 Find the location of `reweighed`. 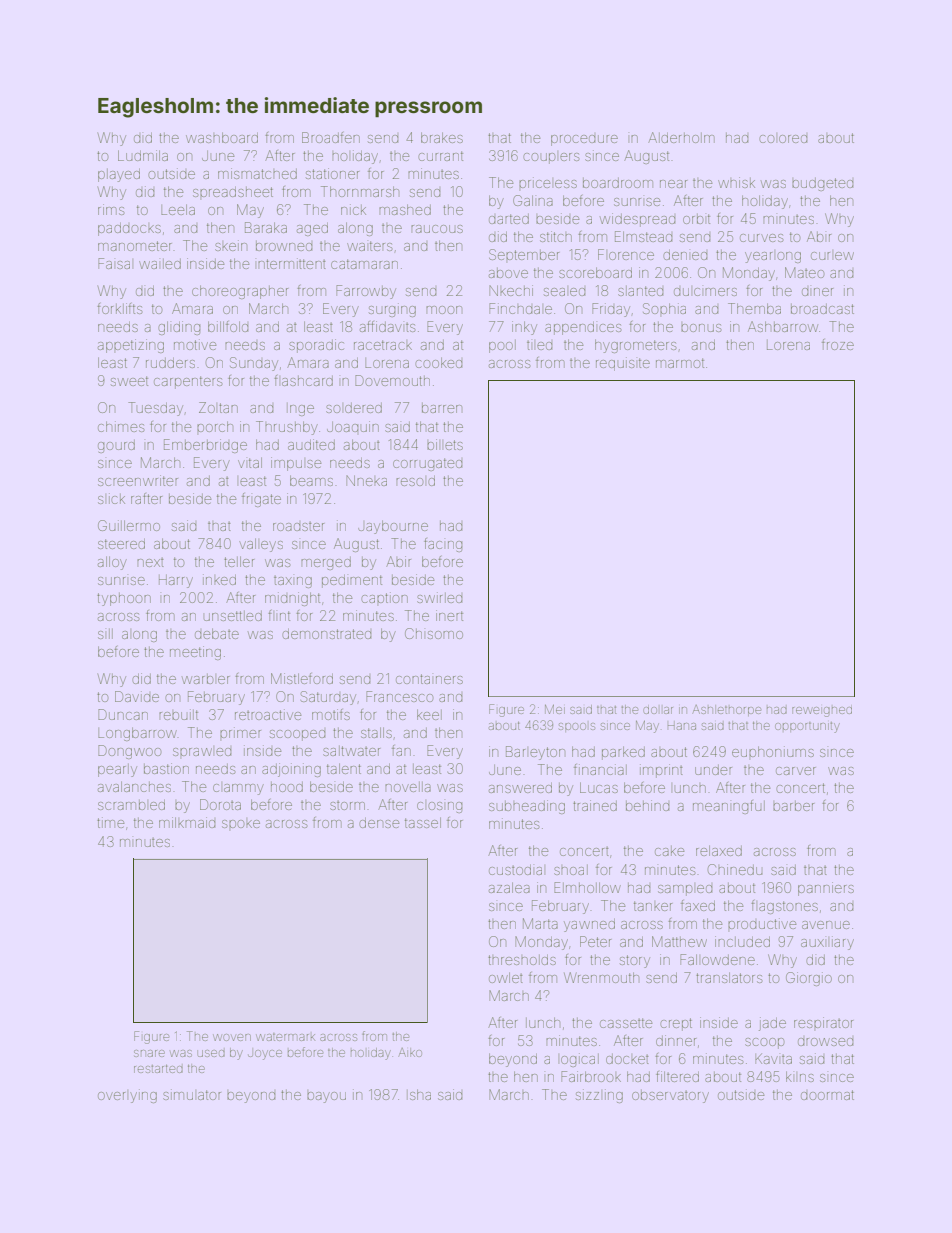

reweighed is located at coordinates (822, 712).
